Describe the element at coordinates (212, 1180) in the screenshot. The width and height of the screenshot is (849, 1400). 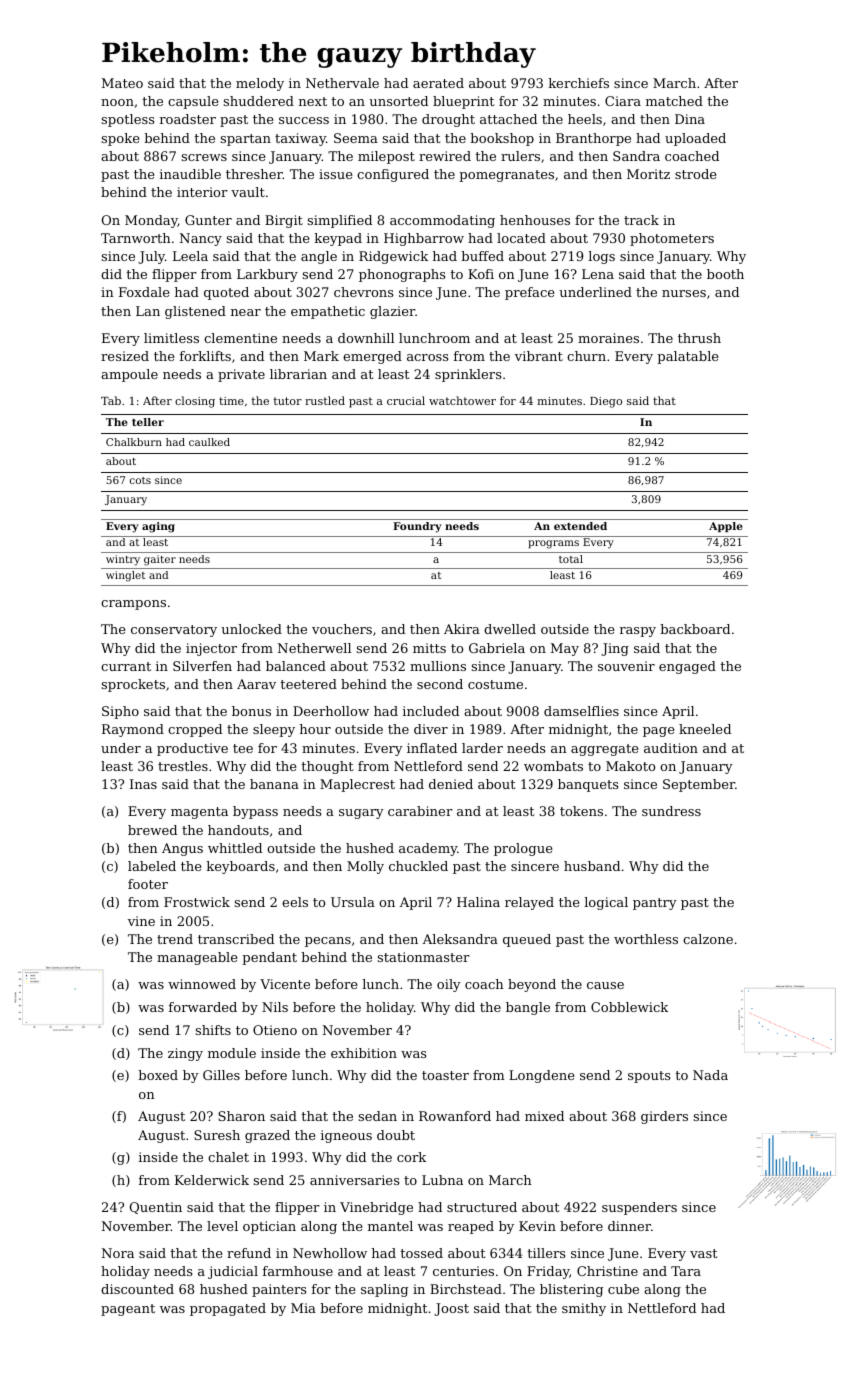
I see `Kelderwick` at that location.
